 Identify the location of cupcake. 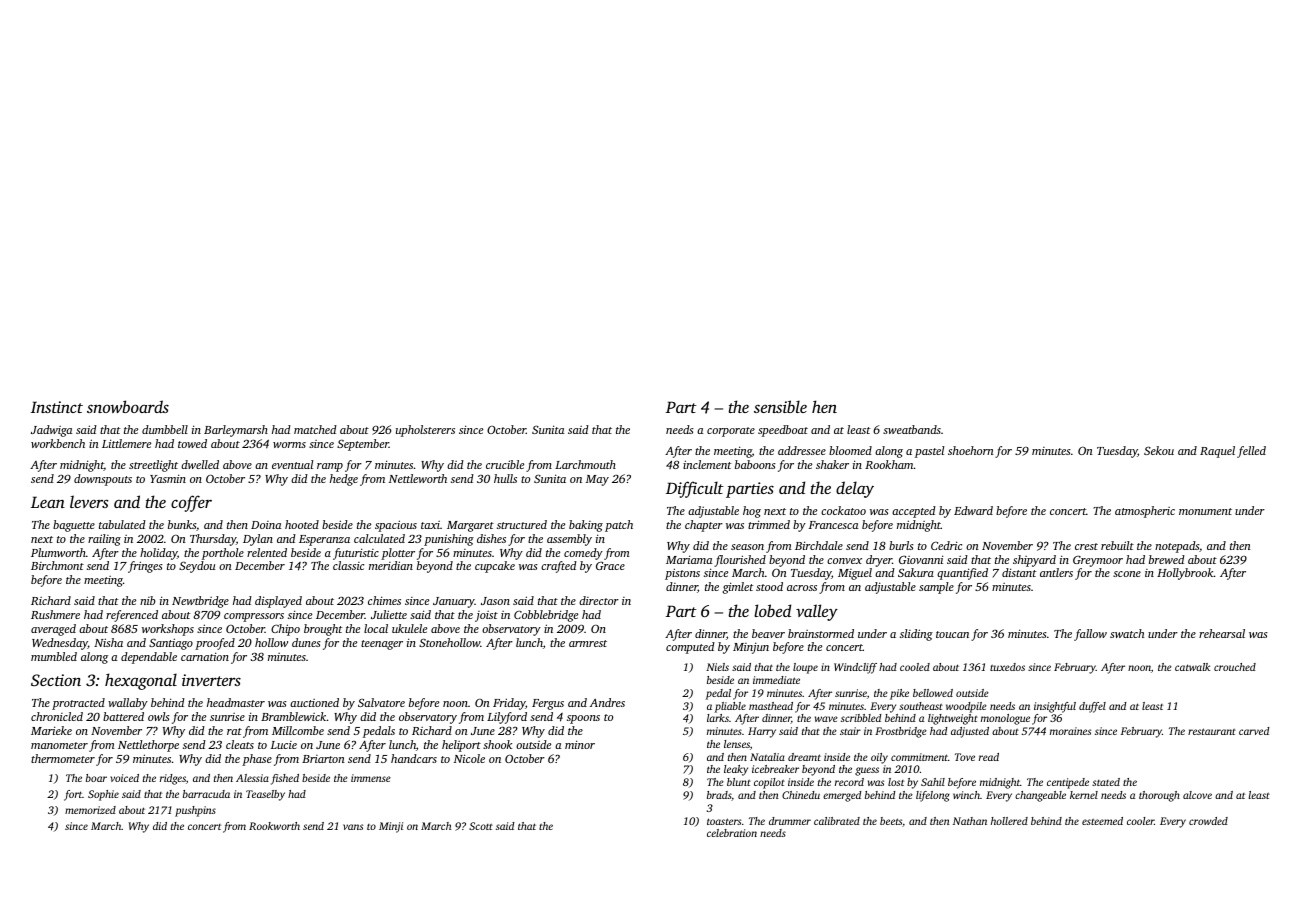
(495, 567).
